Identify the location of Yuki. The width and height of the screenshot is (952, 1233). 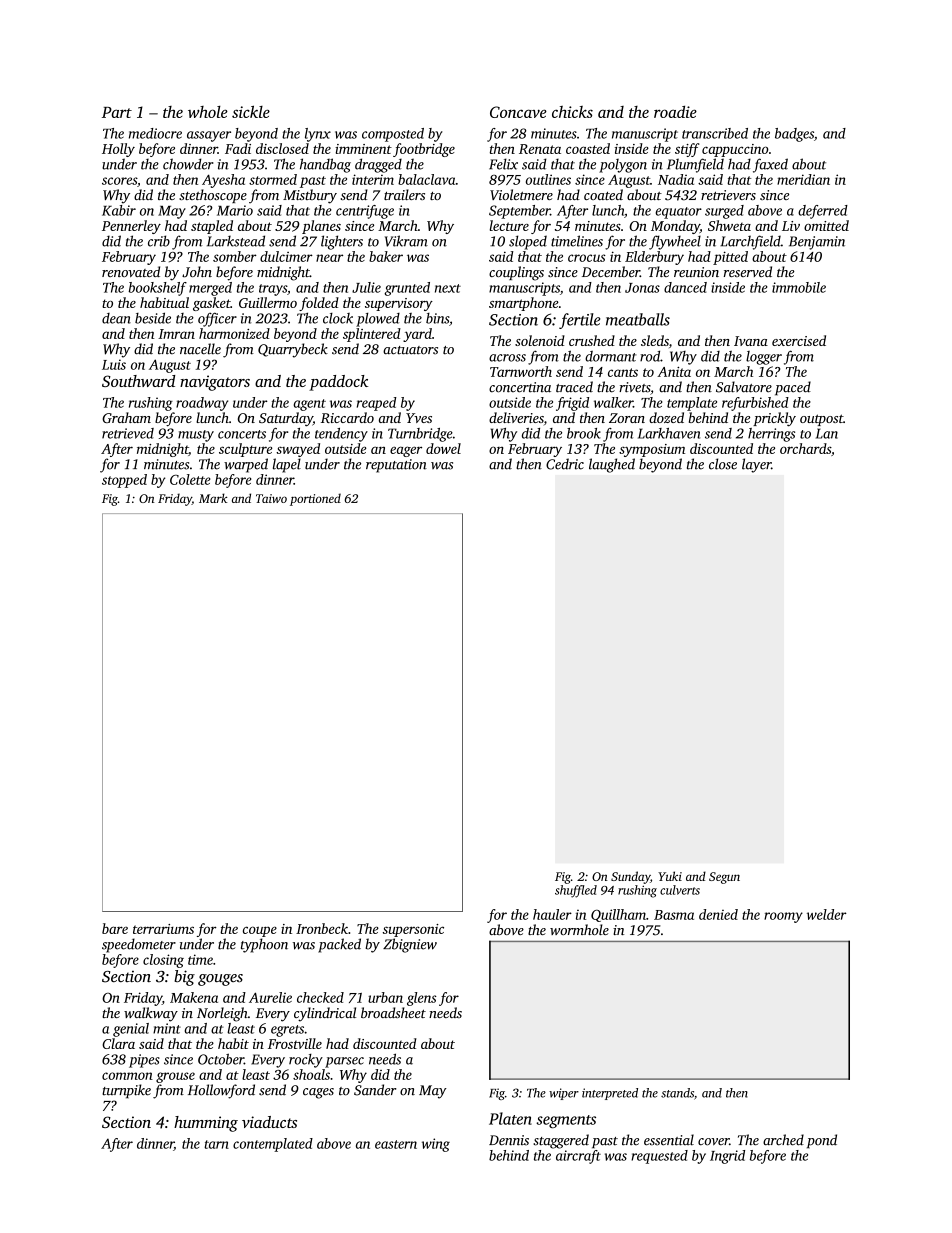
(670, 876).
